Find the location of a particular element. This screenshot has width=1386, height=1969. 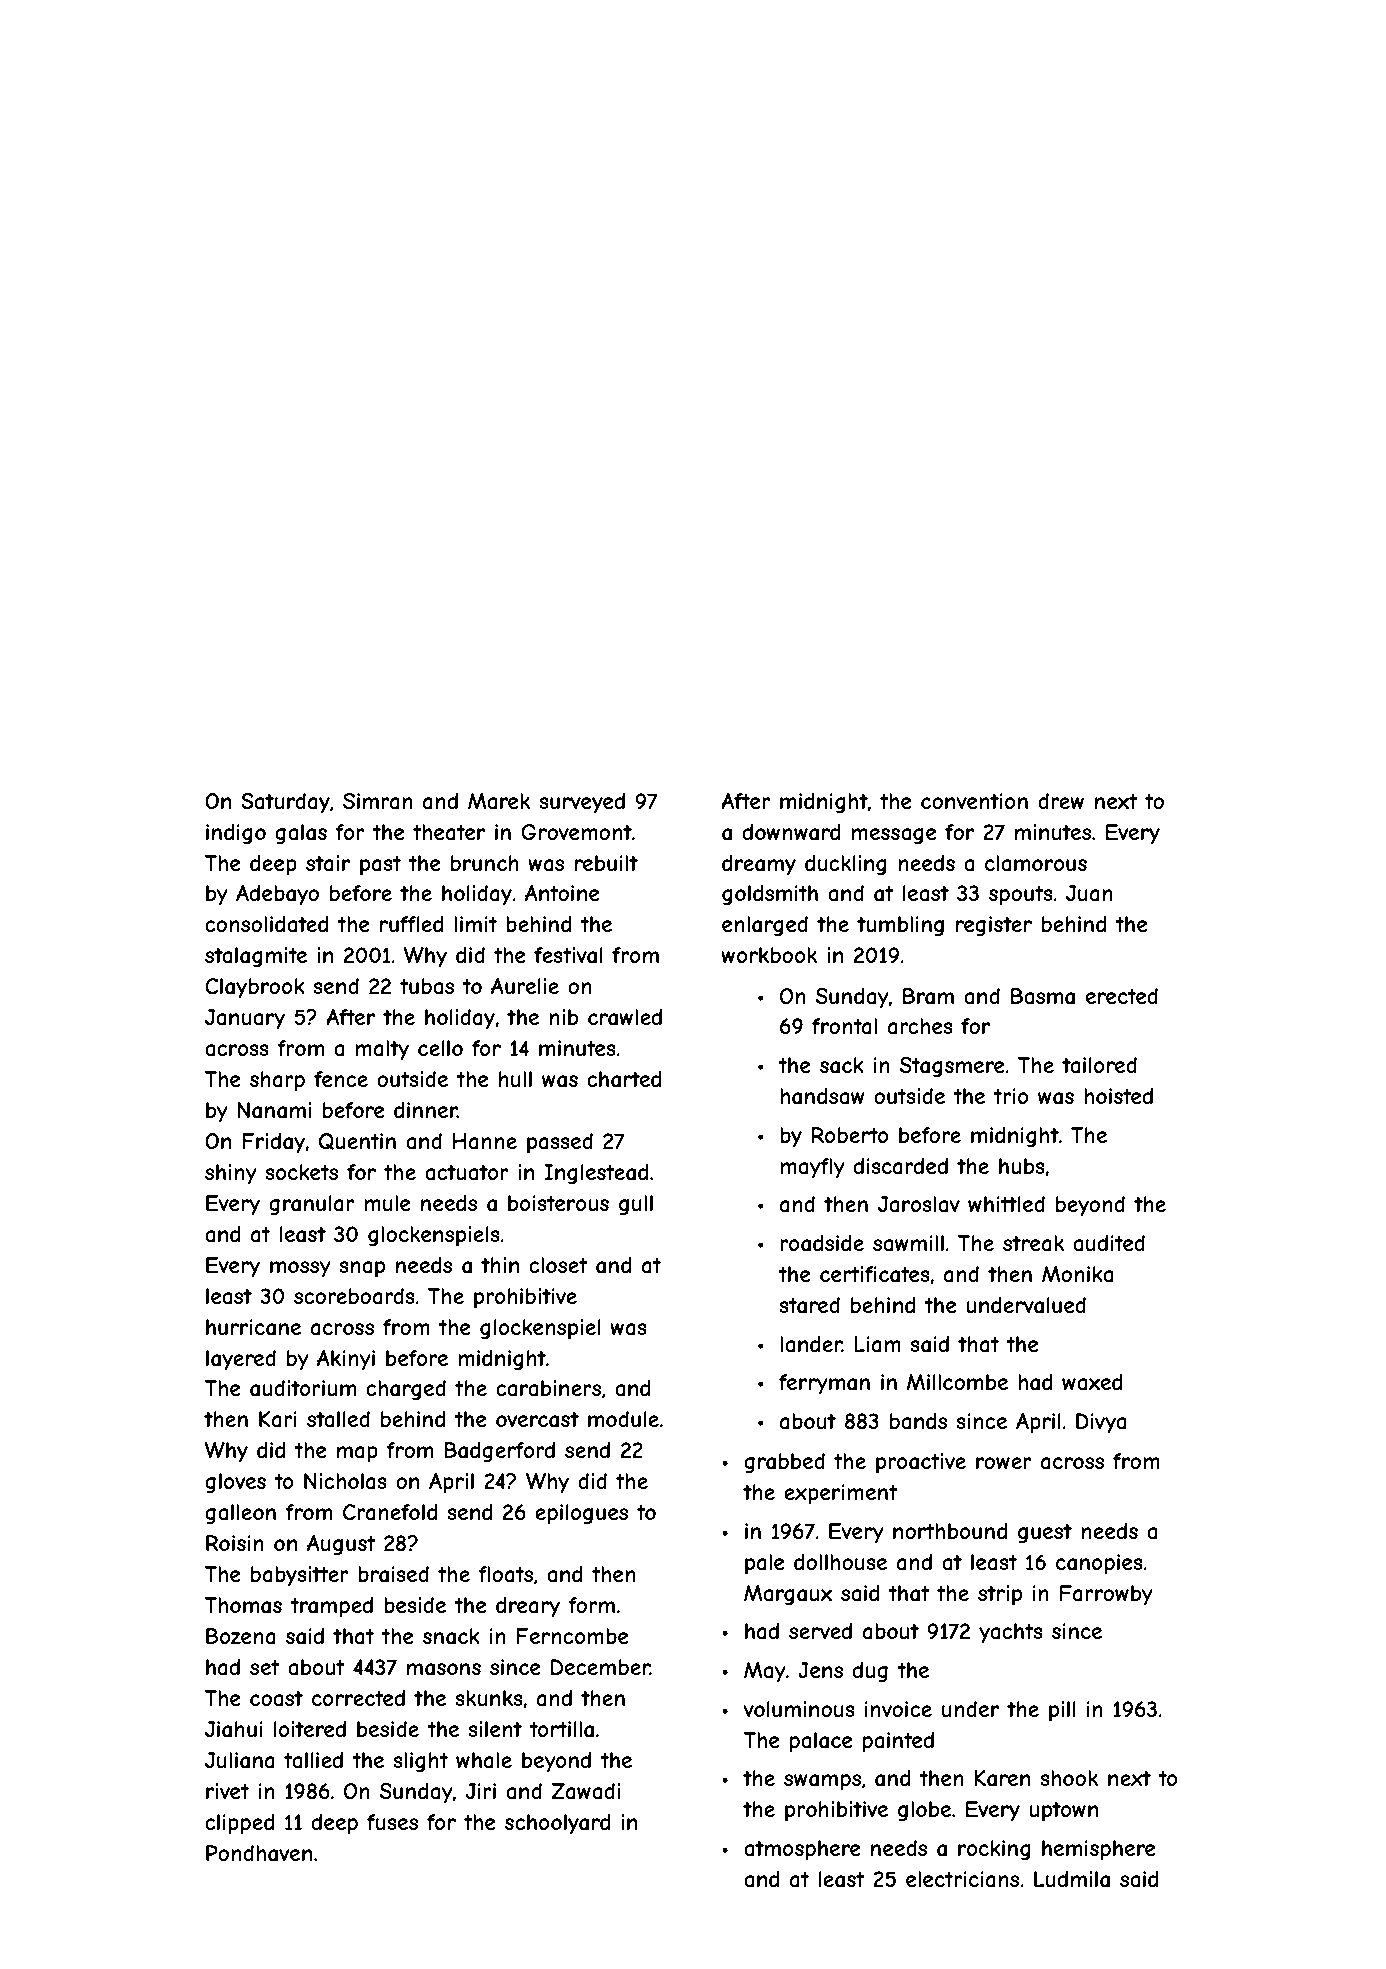

canopies is located at coordinates (1099, 1564).
